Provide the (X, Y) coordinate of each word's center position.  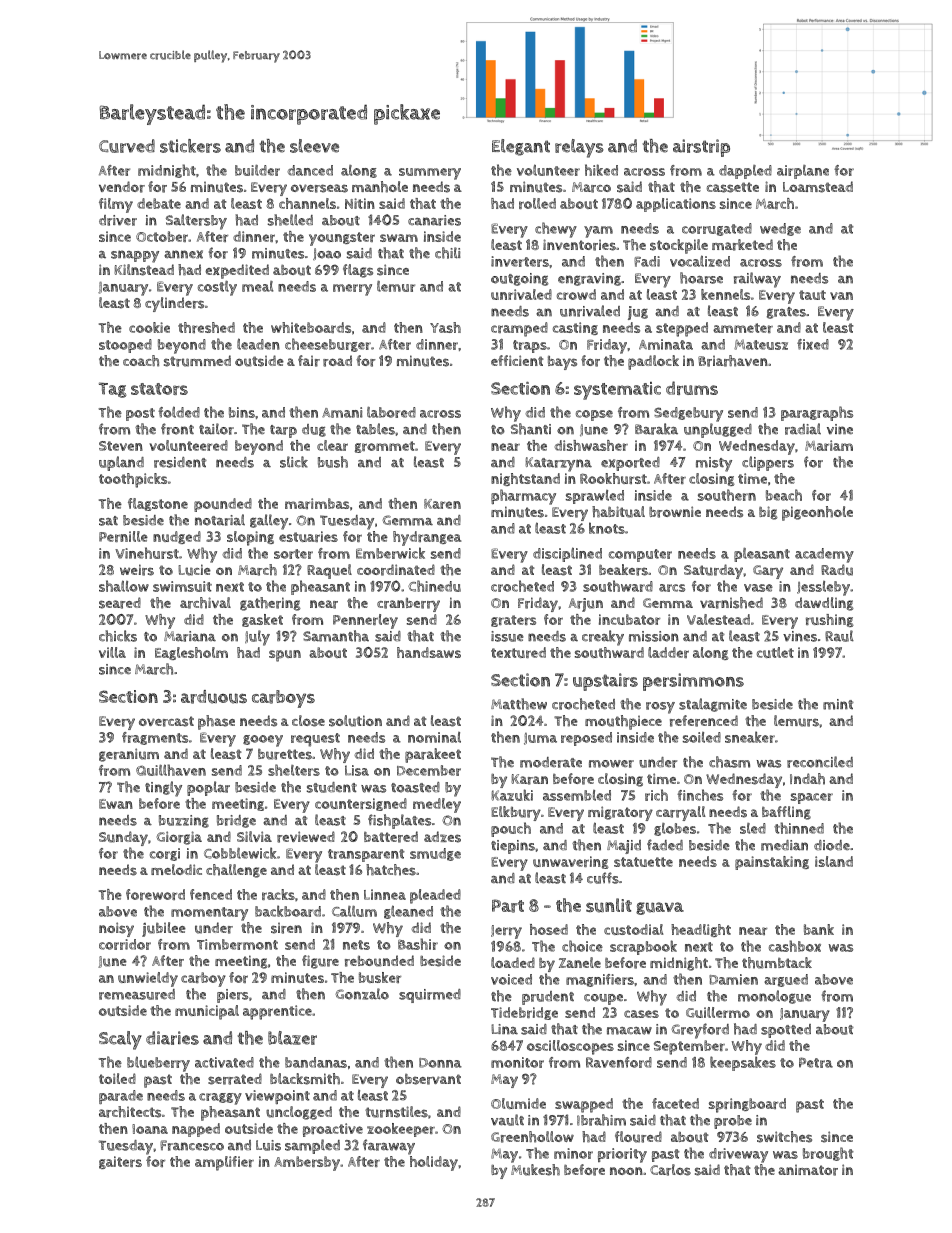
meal (257, 286)
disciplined (567, 554)
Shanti (531, 429)
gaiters (120, 1162)
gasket (262, 620)
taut (812, 295)
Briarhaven (733, 361)
